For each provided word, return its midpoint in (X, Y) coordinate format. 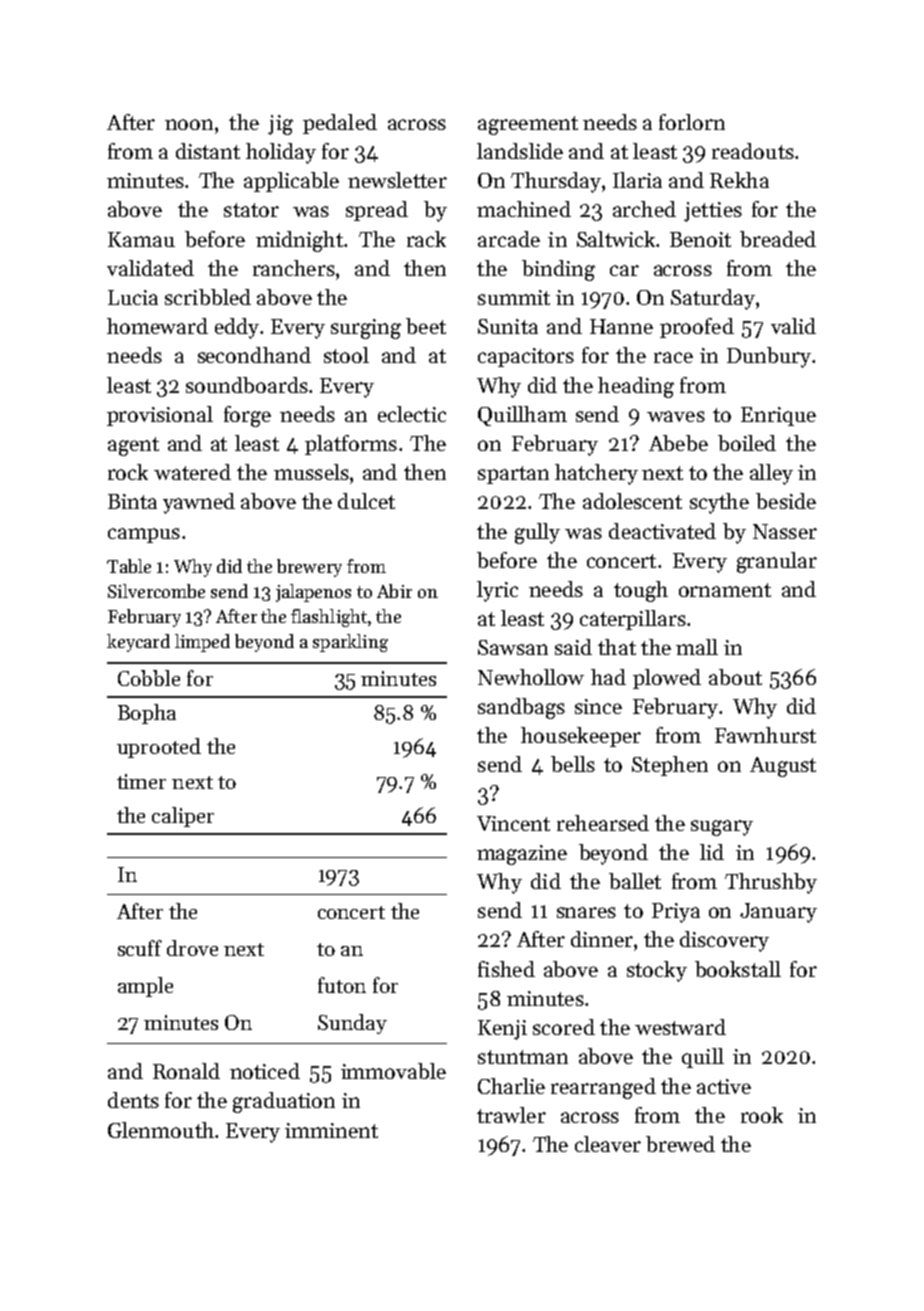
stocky (657, 971)
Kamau (141, 239)
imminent (331, 1130)
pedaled (340, 124)
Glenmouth (161, 1130)
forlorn (692, 122)
